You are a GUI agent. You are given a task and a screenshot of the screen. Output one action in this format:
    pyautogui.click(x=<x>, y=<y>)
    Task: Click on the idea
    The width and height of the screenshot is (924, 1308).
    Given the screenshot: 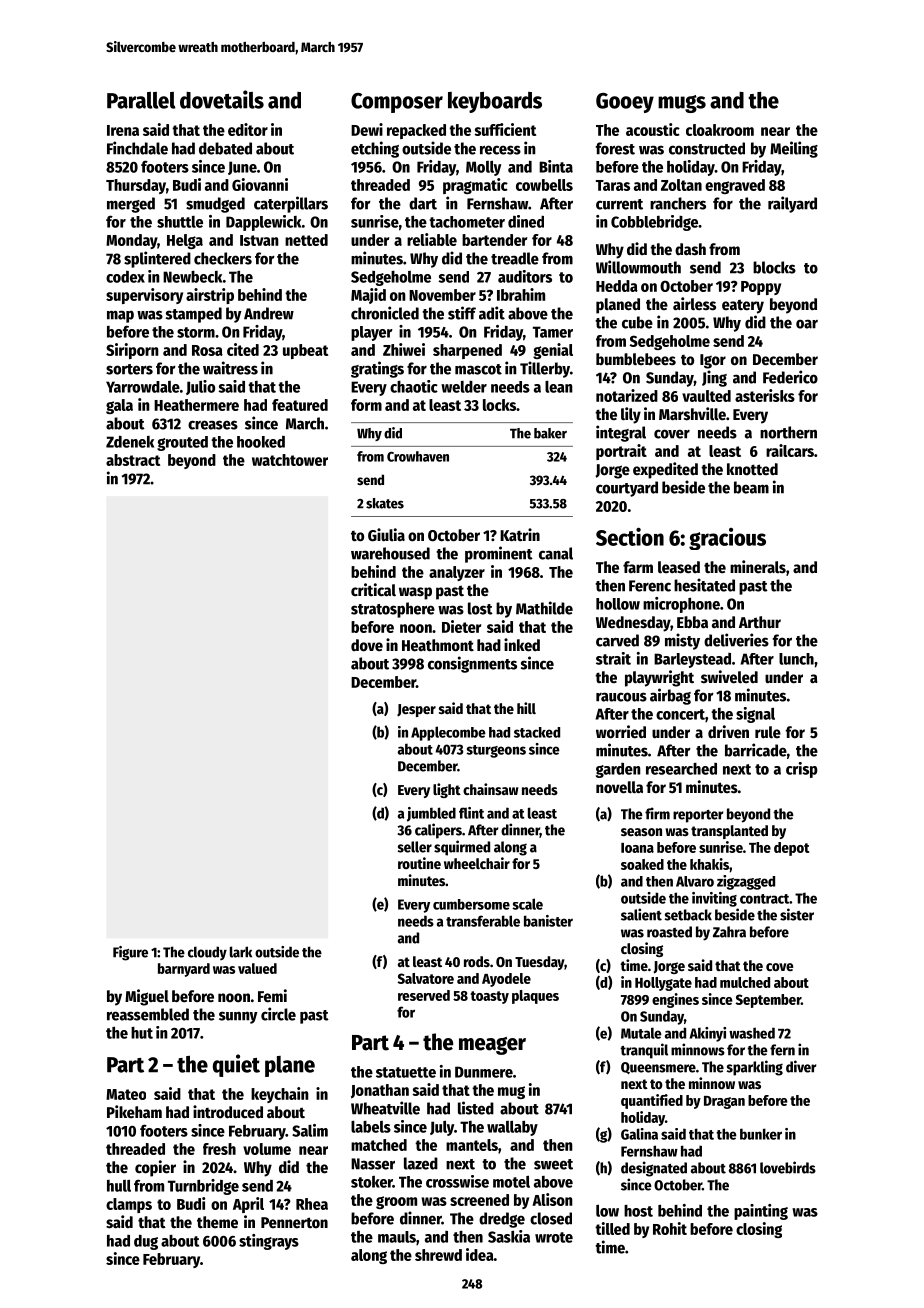 What is the action you would take?
    pyautogui.click(x=480, y=1254)
